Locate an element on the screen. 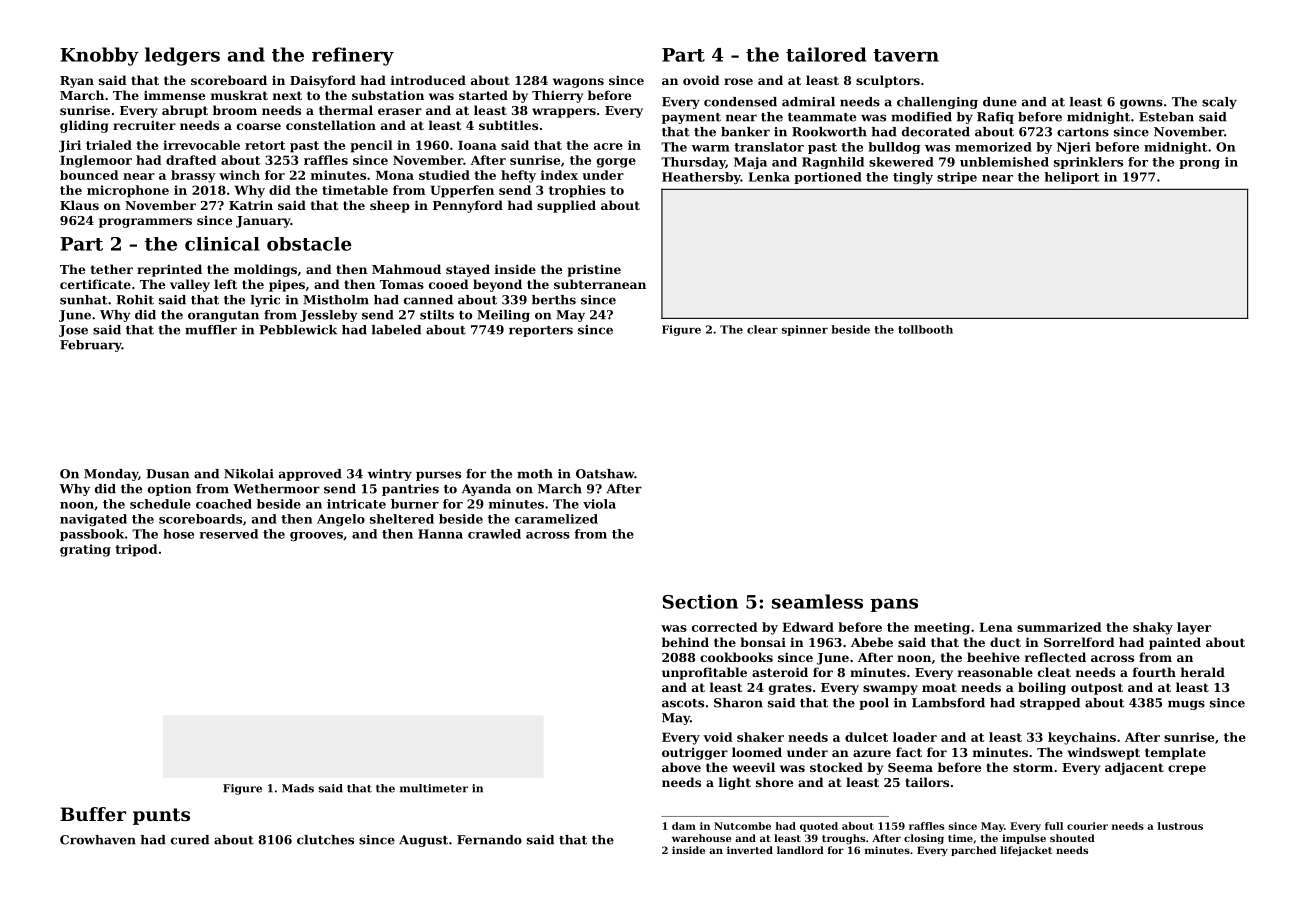 The width and height of the screenshot is (1308, 924). above is located at coordinates (681, 767).
